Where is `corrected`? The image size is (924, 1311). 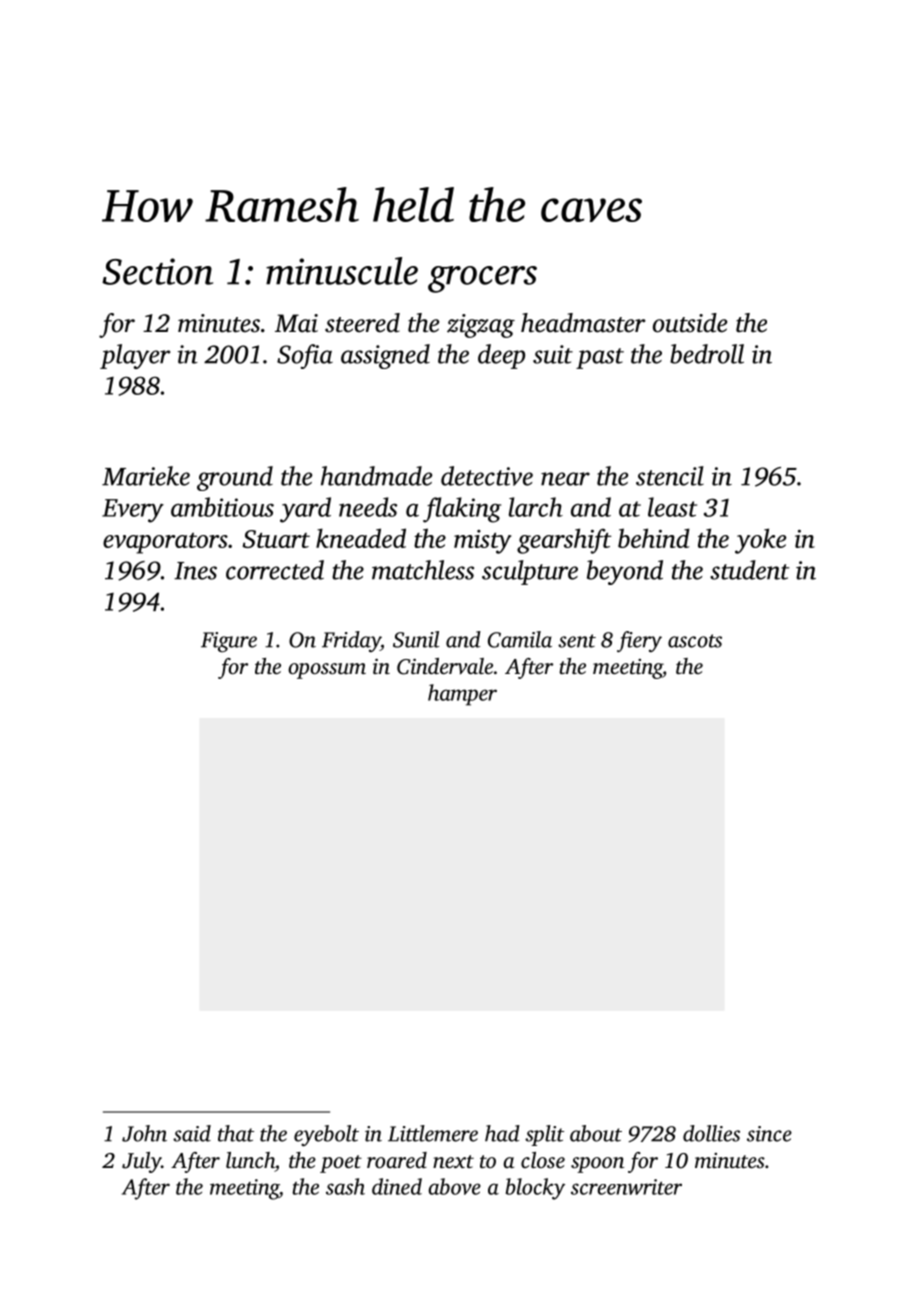 corrected is located at coordinates (275, 570).
